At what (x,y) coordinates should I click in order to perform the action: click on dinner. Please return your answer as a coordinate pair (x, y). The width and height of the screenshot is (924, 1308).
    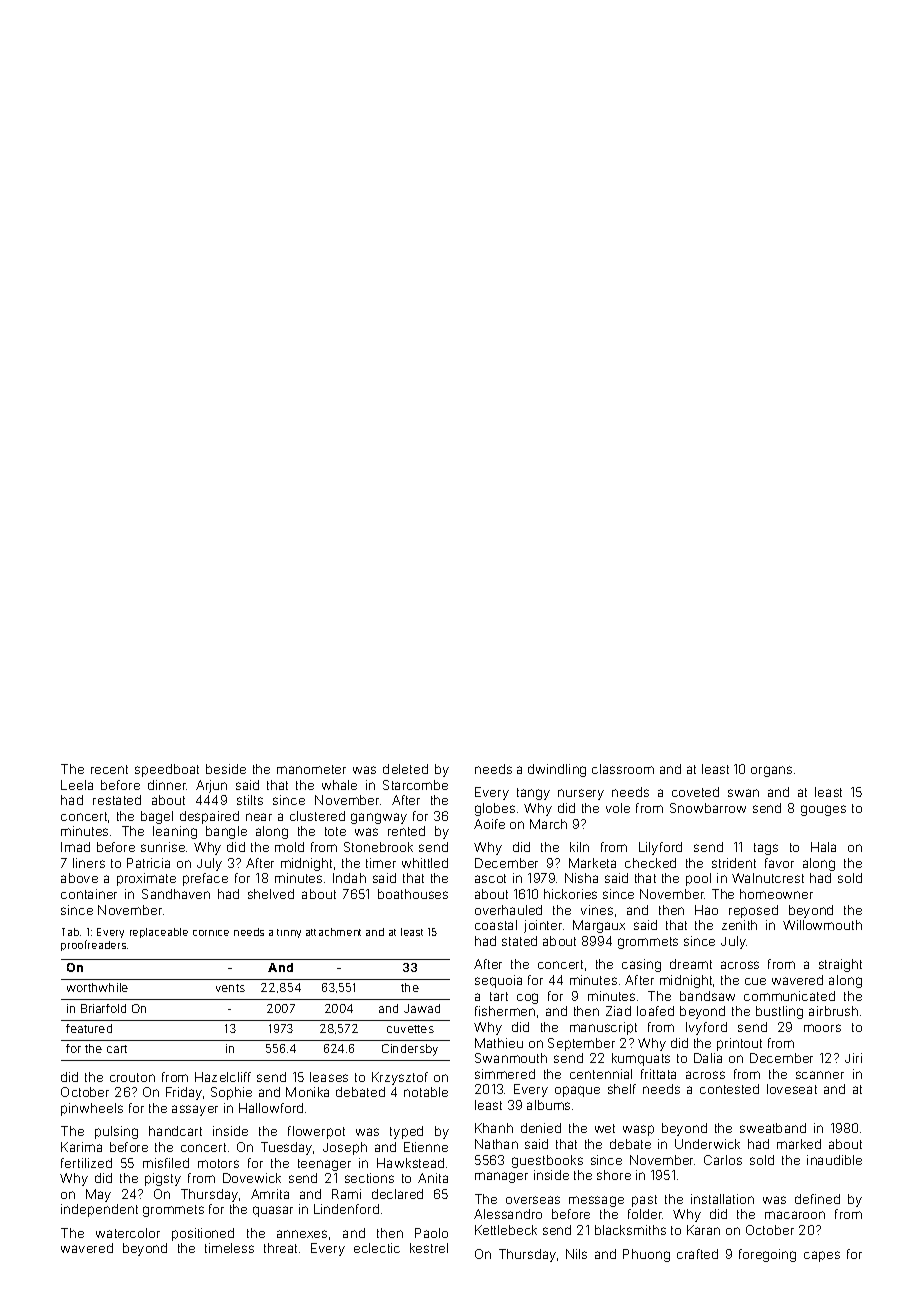
    Looking at the image, I should click on (167, 785).
